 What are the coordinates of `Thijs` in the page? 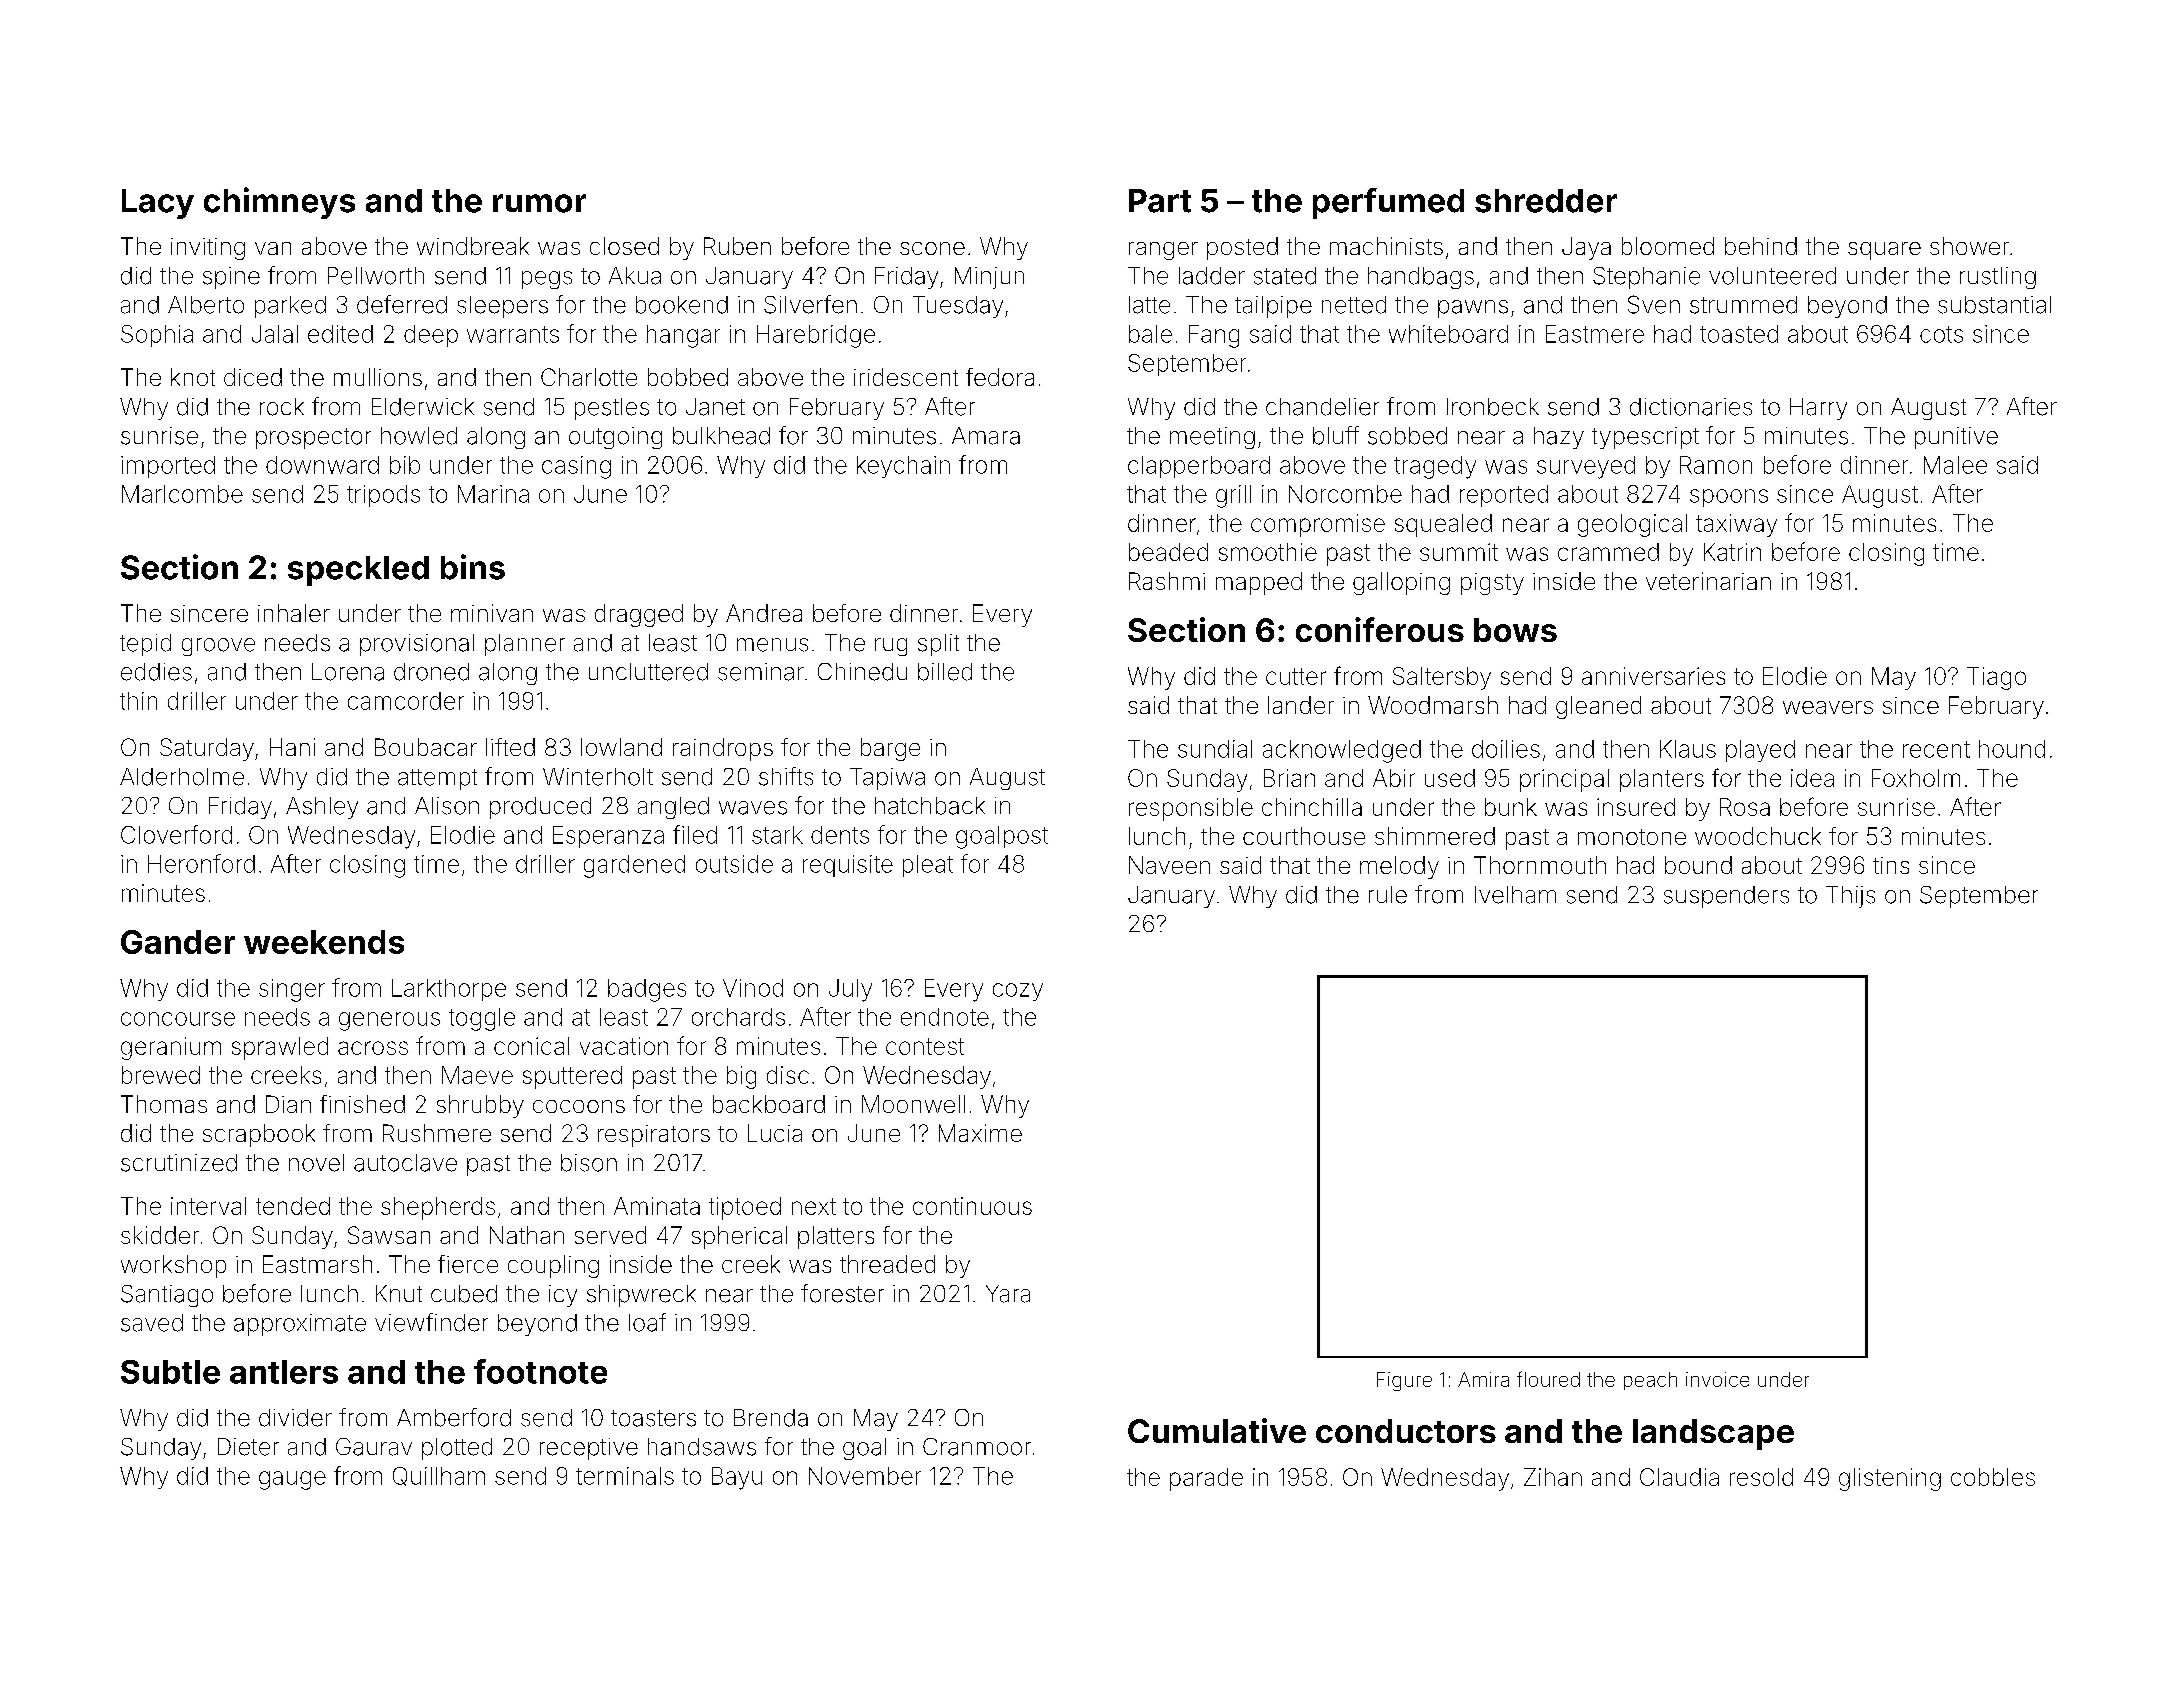 It's located at (1850, 897).
